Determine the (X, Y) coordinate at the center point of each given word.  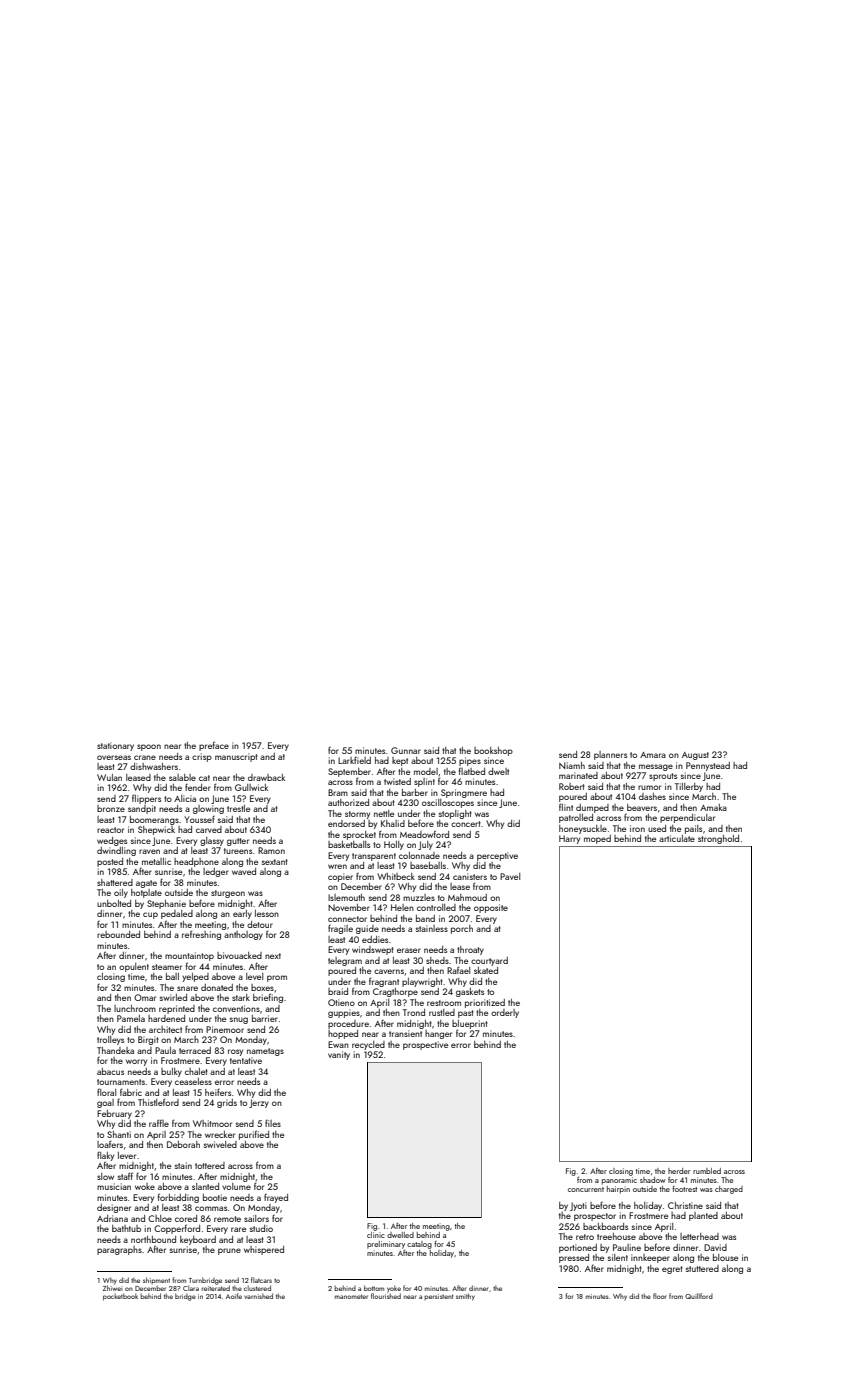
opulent (134, 967)
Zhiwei (113, 1288)
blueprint (470, 1024)
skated (486, 970)
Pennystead (708, 766)
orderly (505, 1013)
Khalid (393, 823)
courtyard (489, 961)
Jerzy (259, 1103)
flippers (146, 799)
